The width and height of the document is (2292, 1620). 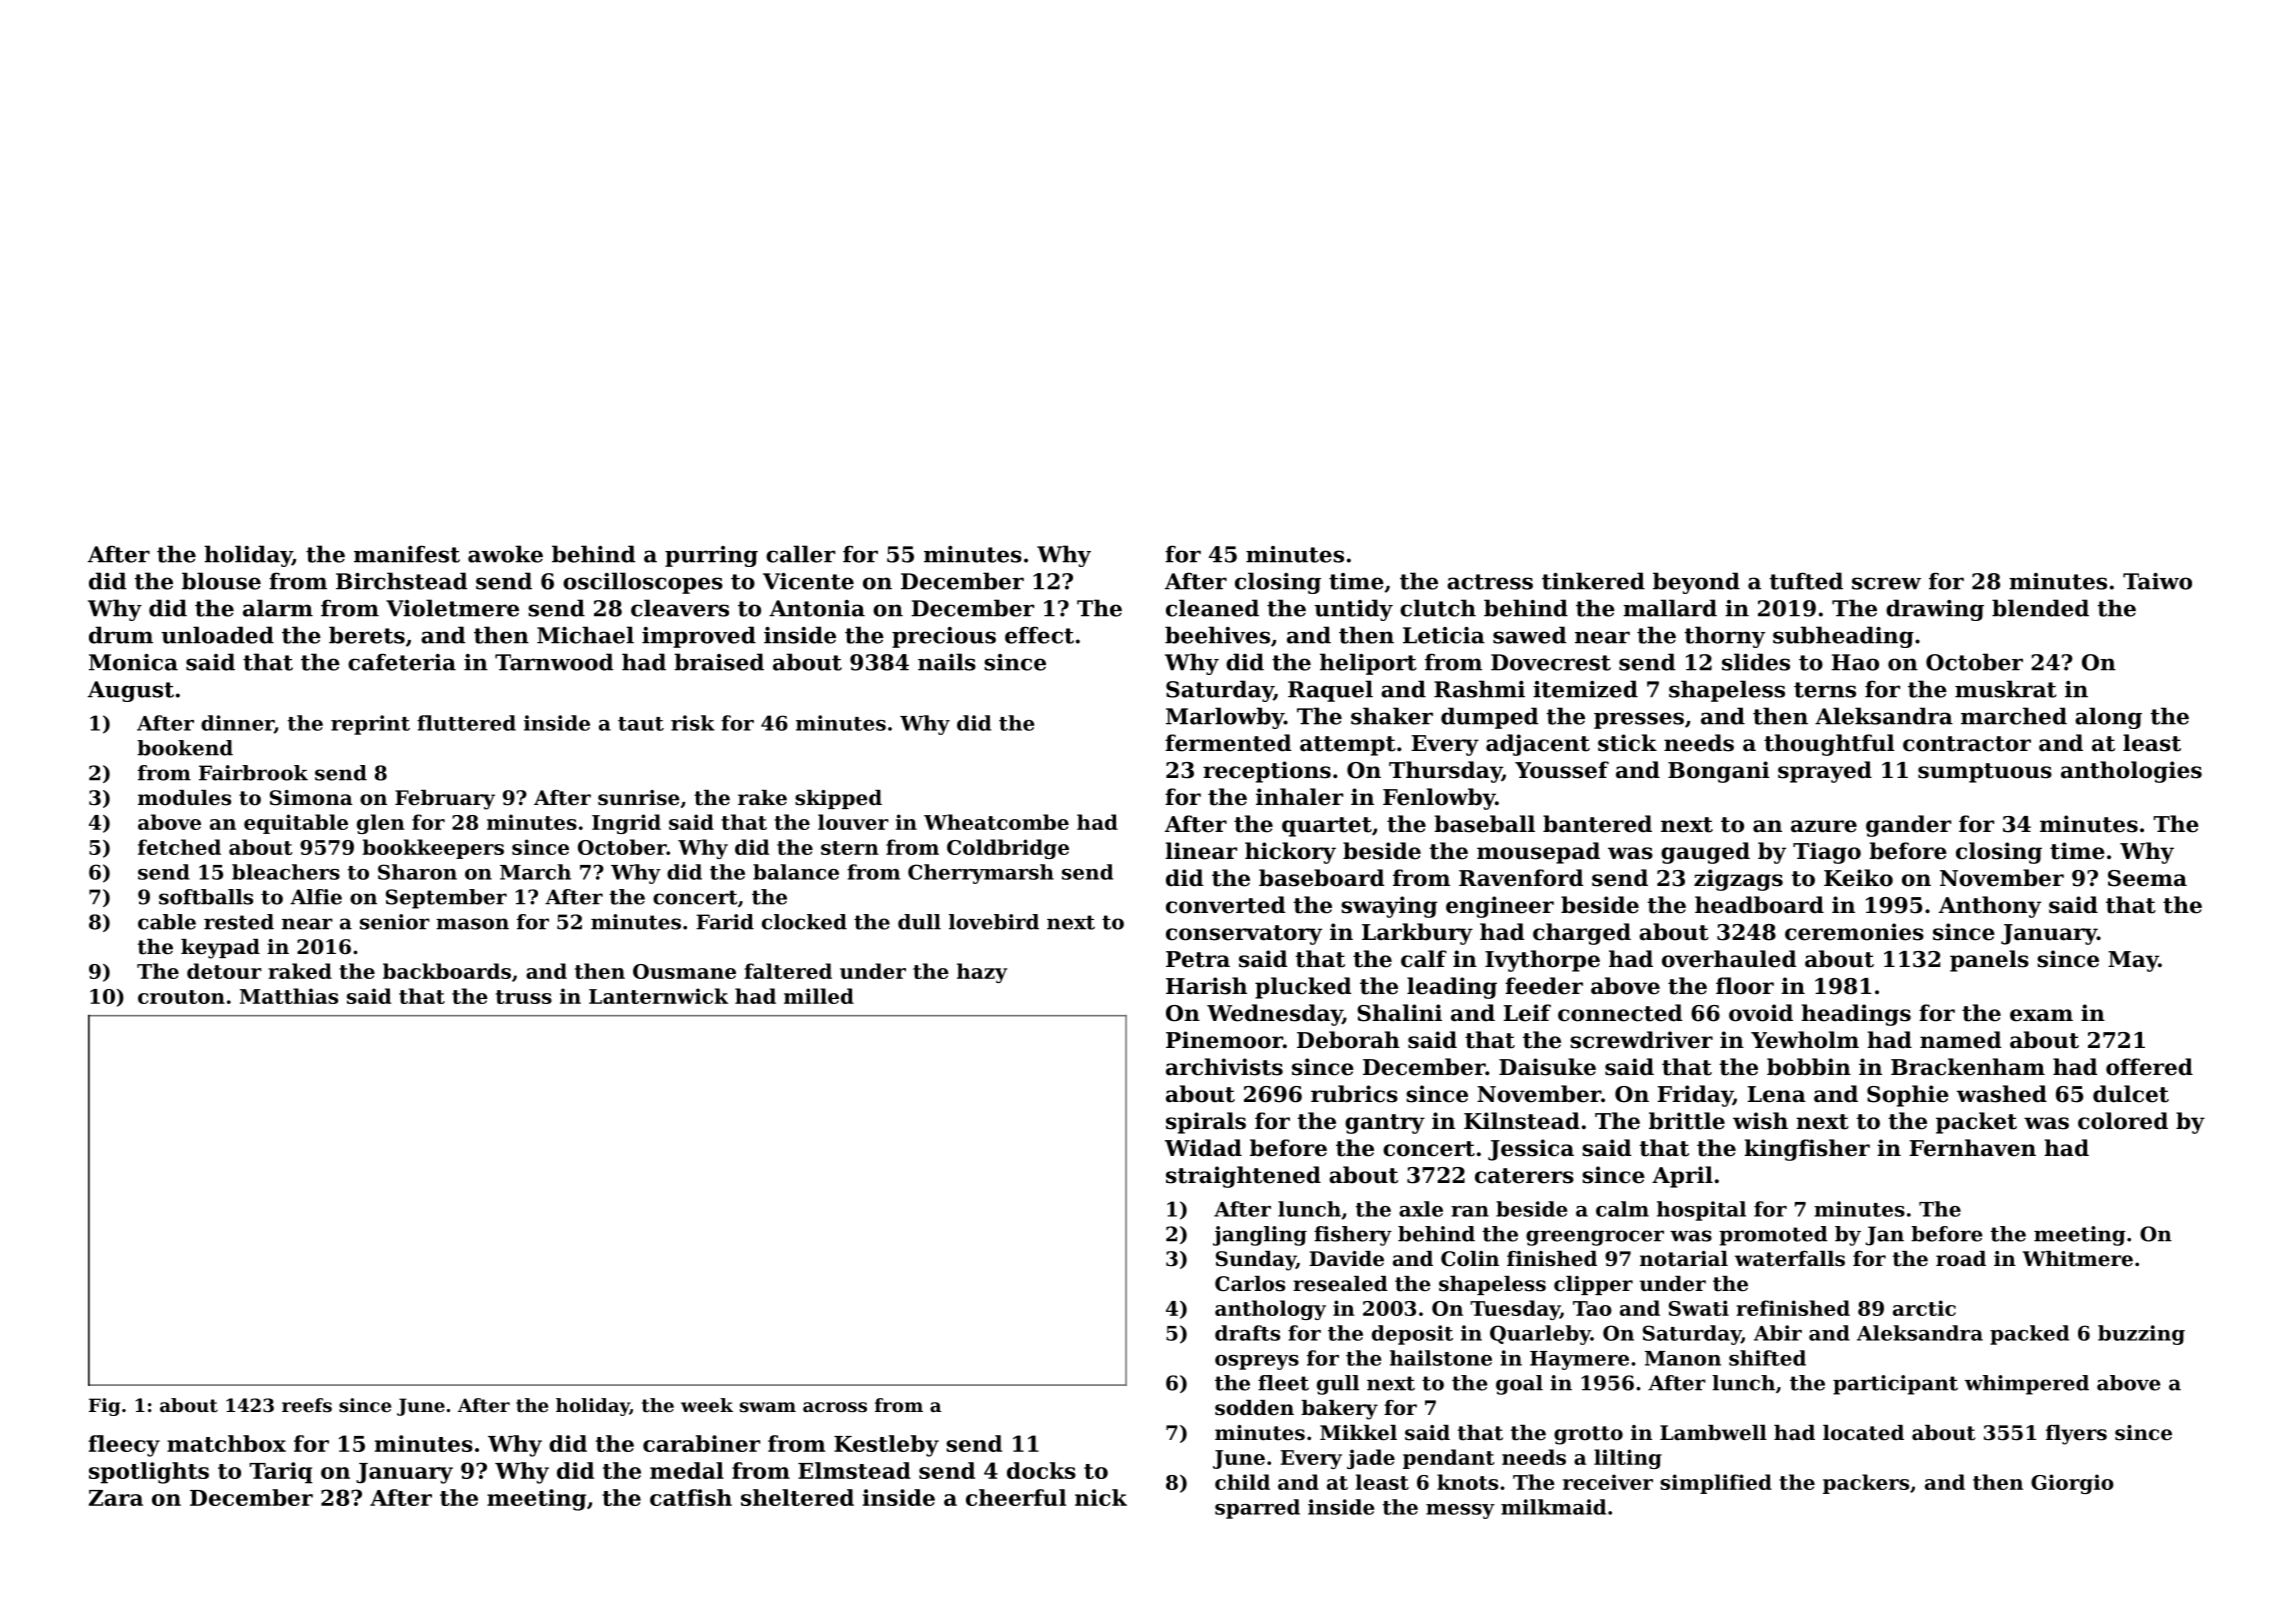 I want to click on Fig, so click(x=104, y=1407).
